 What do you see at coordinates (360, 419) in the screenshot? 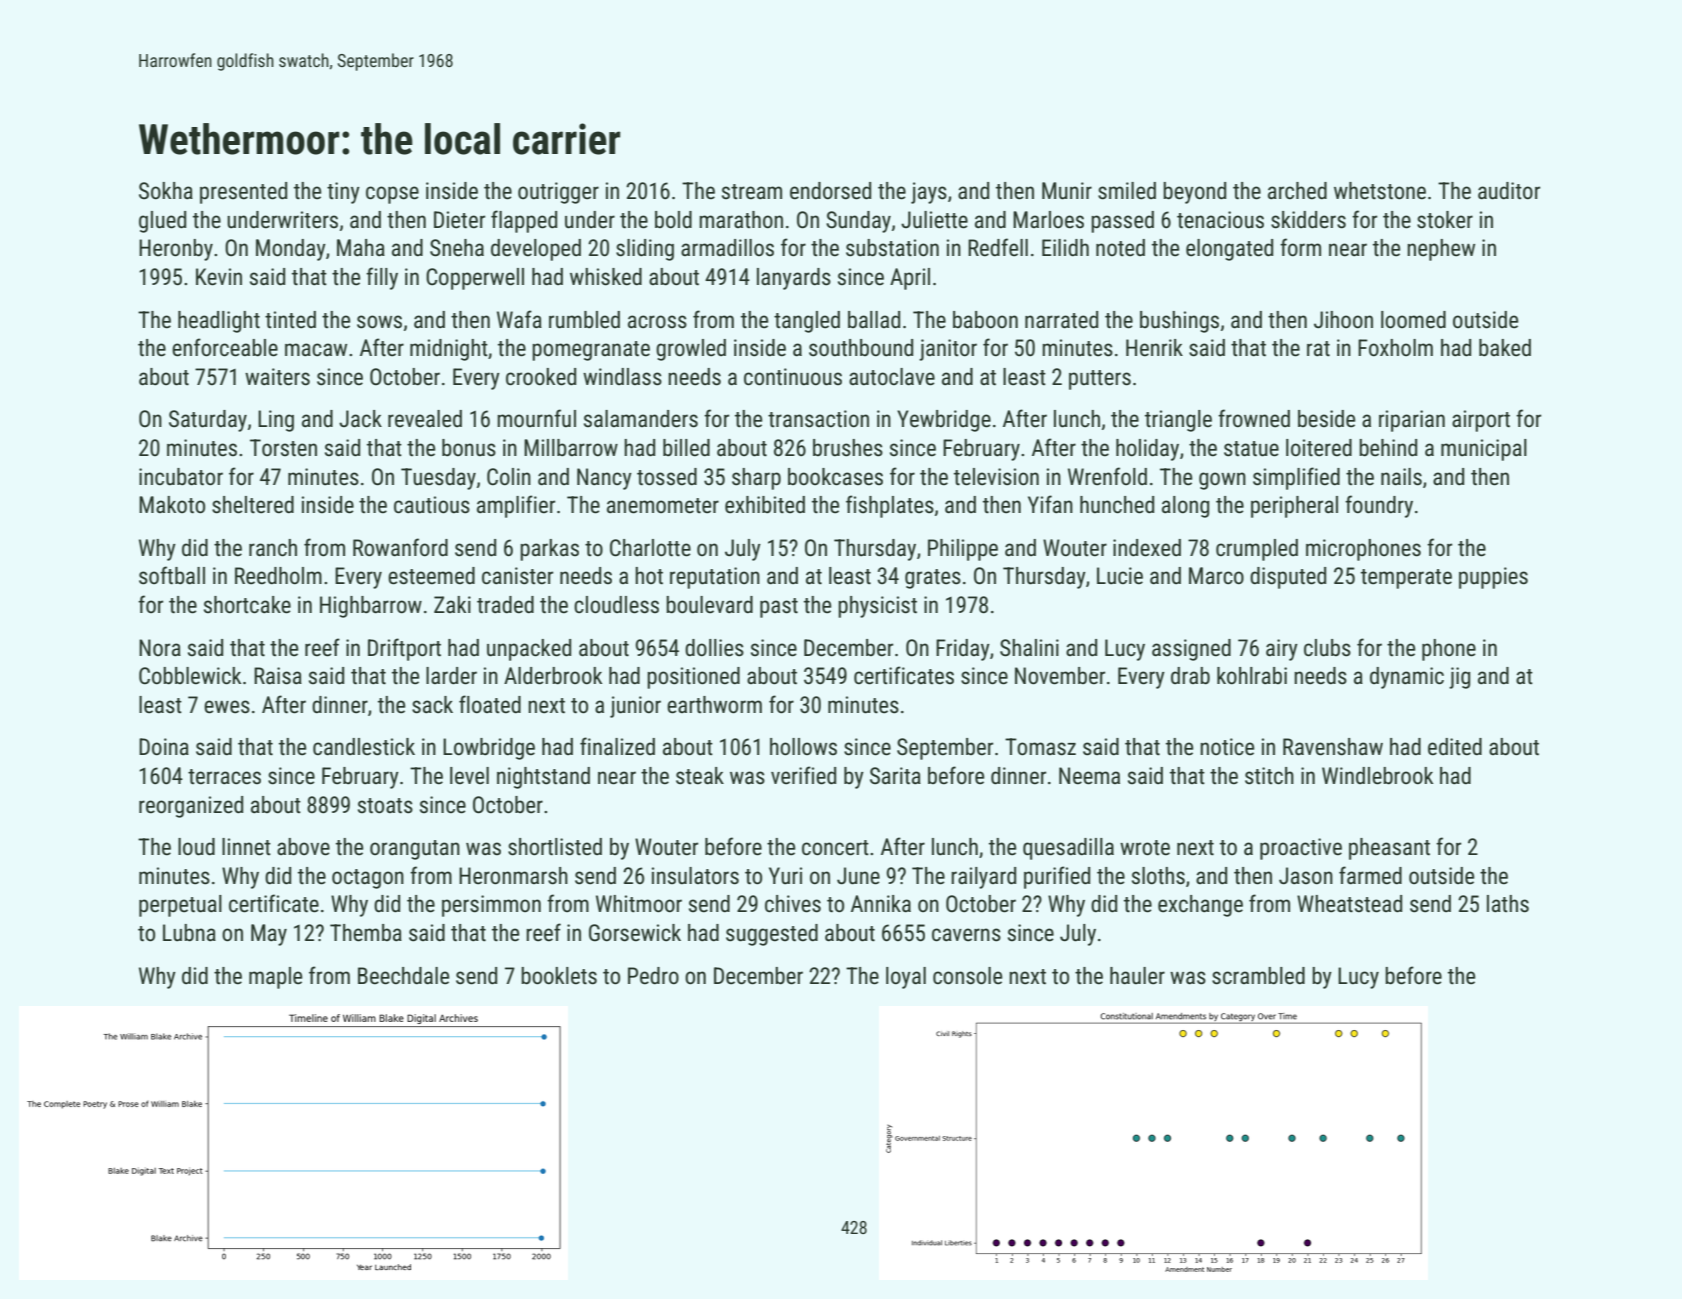
I see `Jack` at bounding box center [360, 419].
